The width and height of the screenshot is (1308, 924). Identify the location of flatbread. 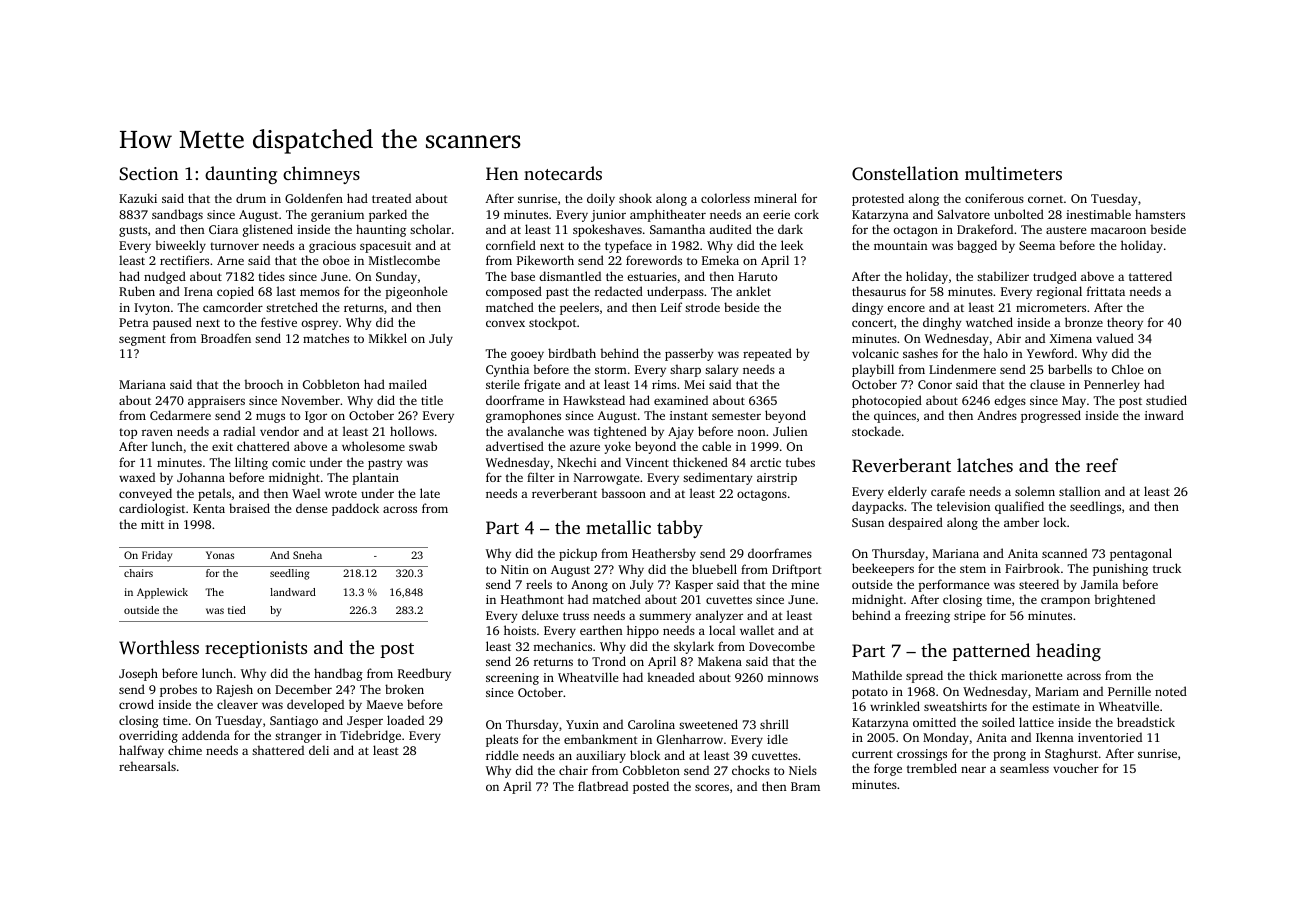
(603, 786).
